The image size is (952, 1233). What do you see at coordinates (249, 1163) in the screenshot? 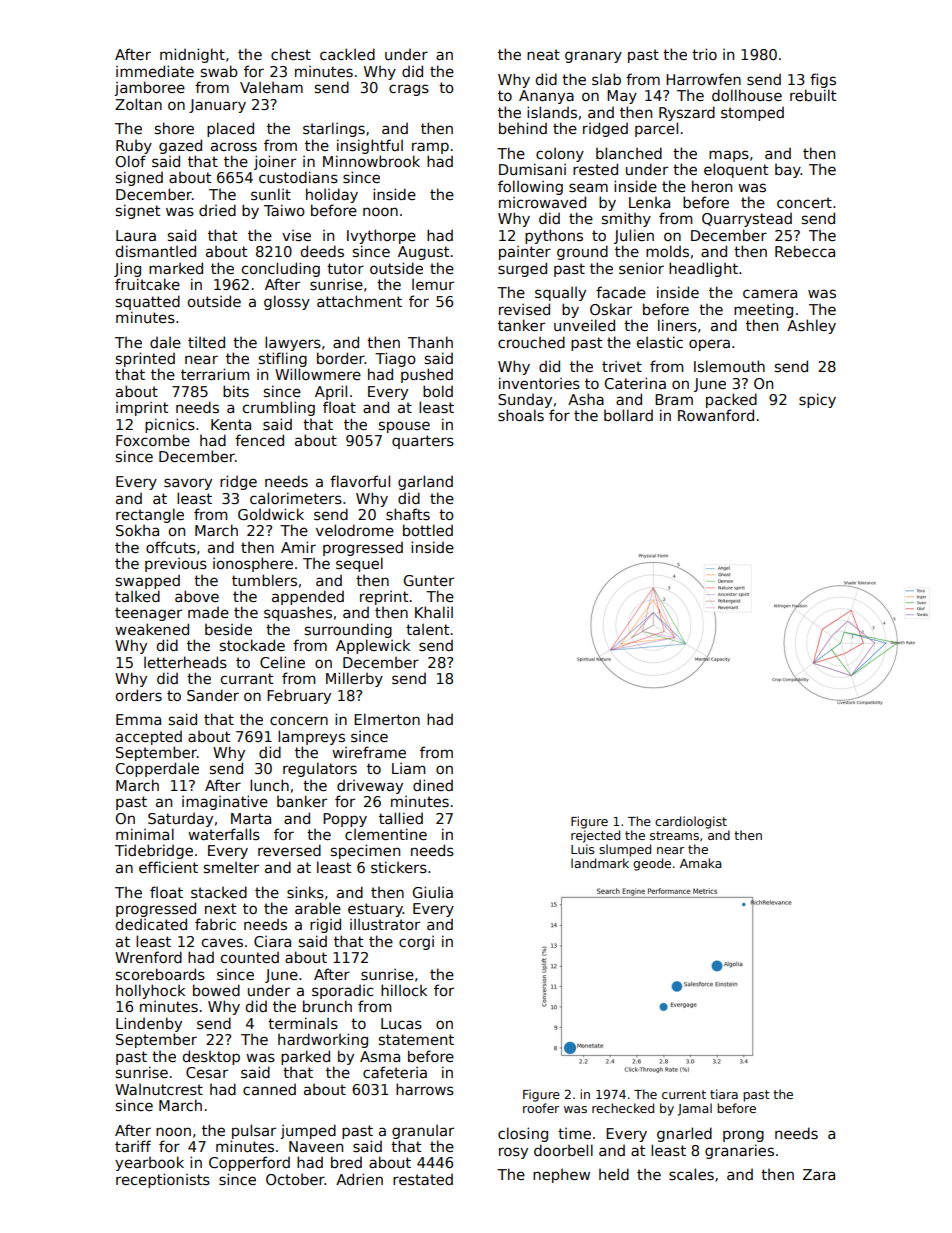
I see `Copperford` at bounding box center [249, 1163].
